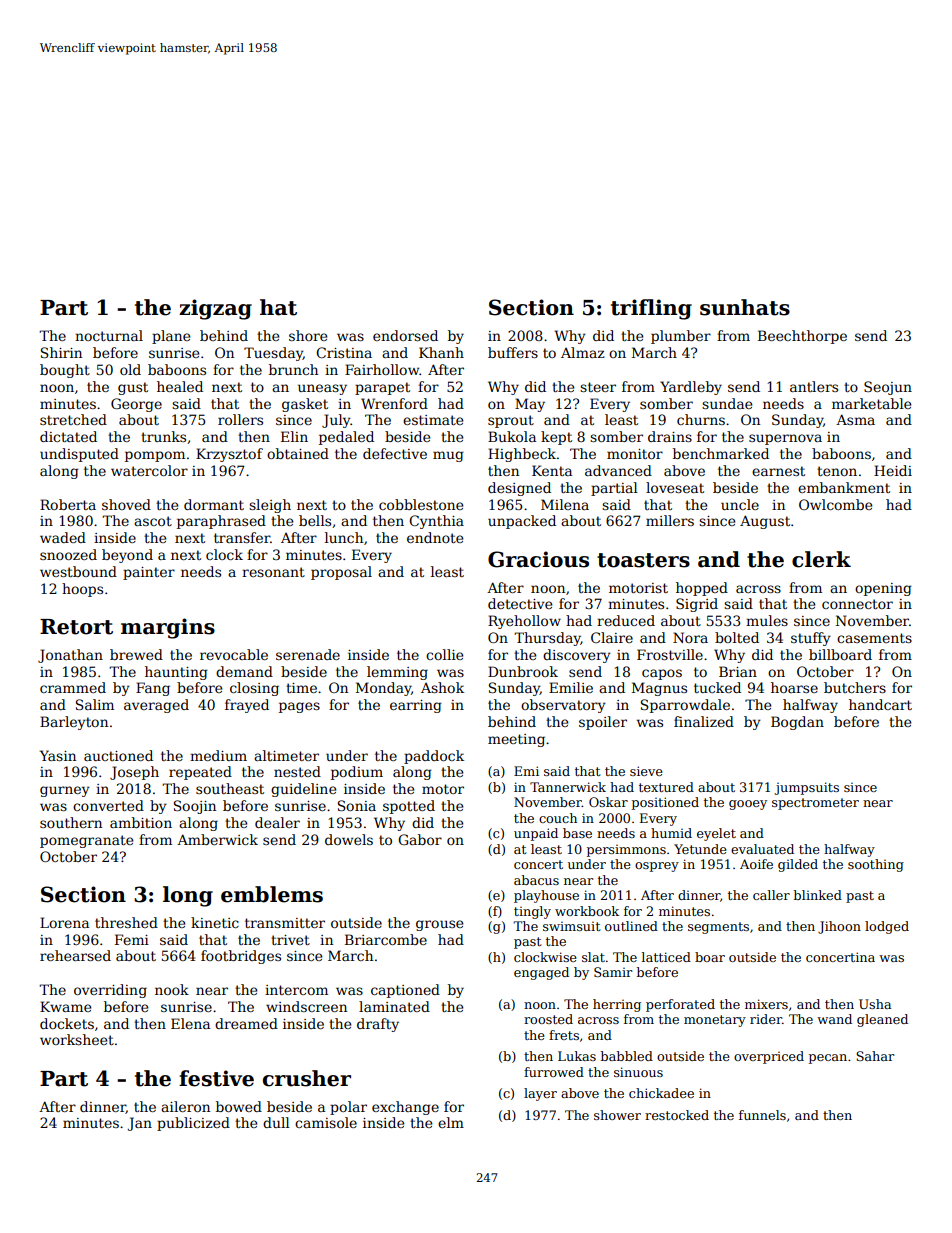  I want to click on zigzag, so click(215, 309).
